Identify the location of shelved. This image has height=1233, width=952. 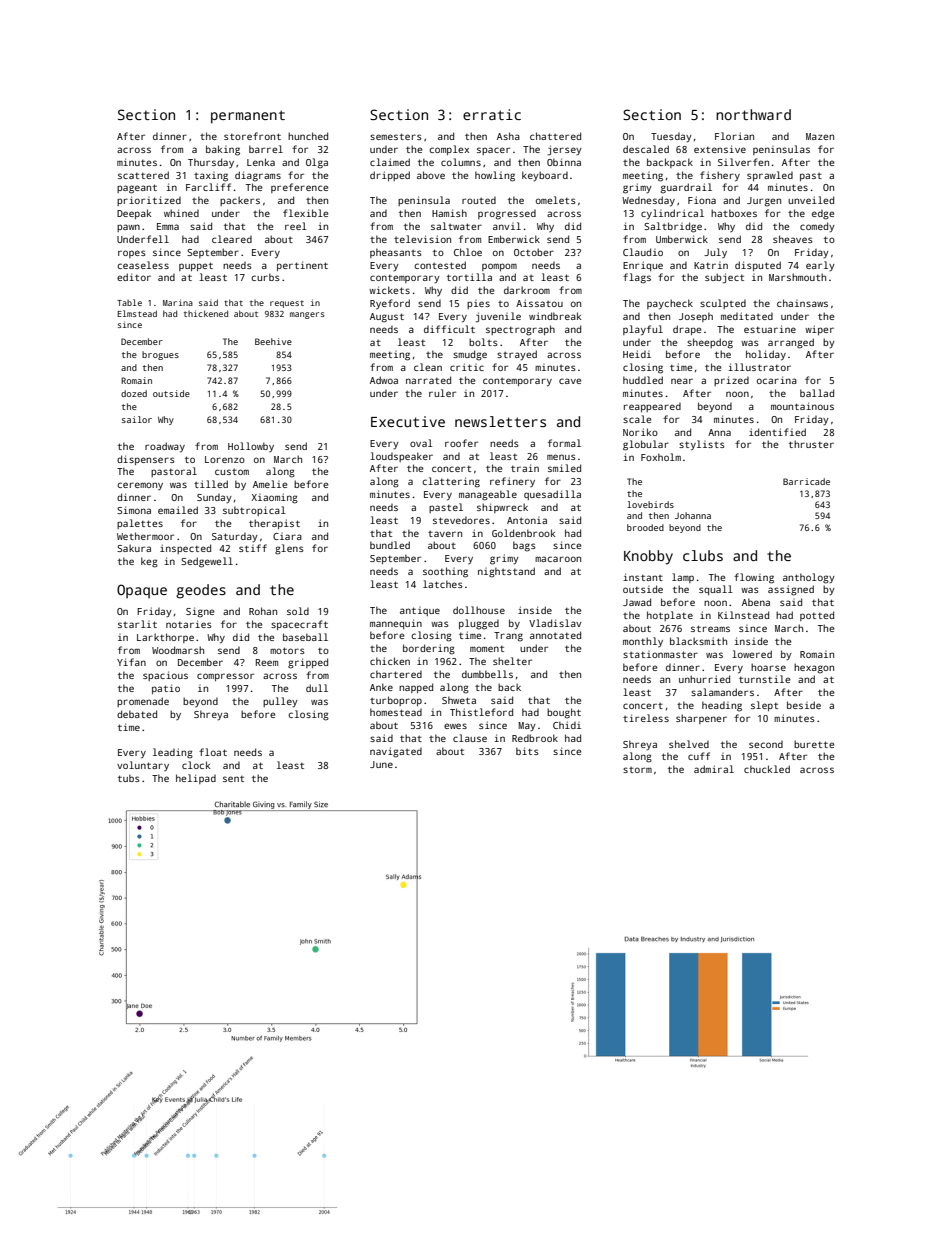
(689, 744).
